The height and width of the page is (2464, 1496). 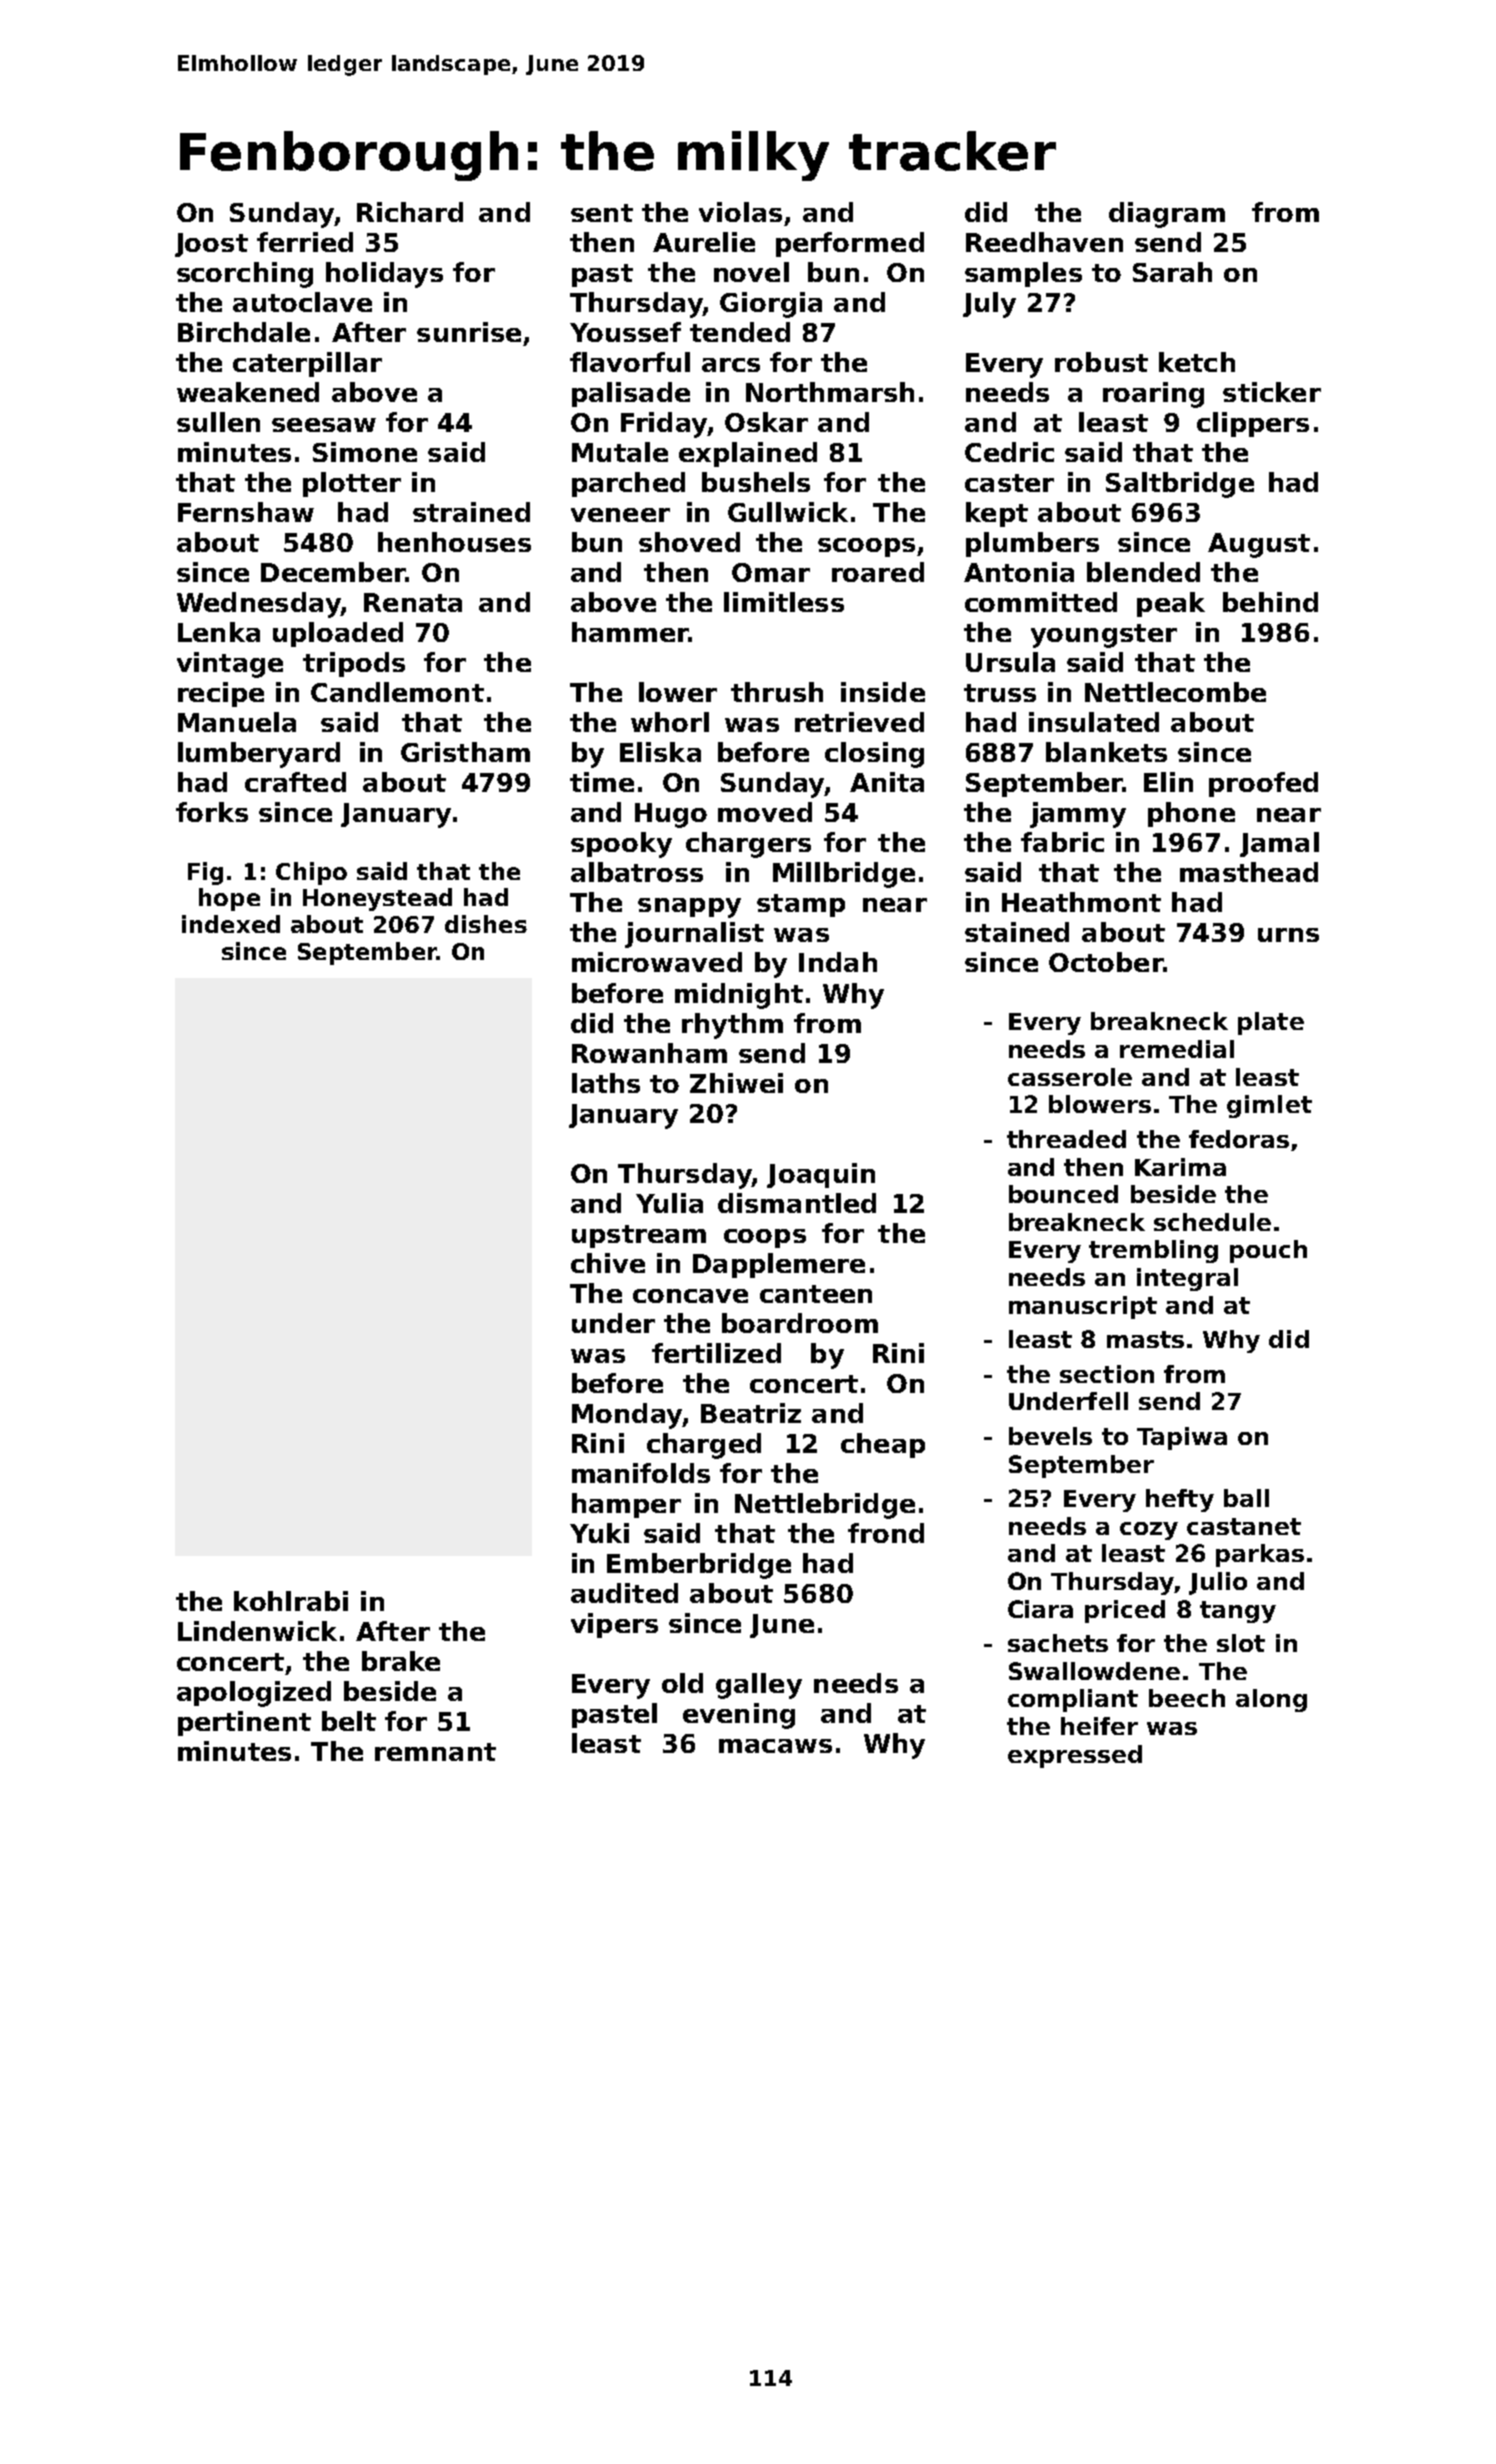 What do you see at coordinates (625, 332) in the page?
I see `Youssef` at bounding box center [625, 332].
